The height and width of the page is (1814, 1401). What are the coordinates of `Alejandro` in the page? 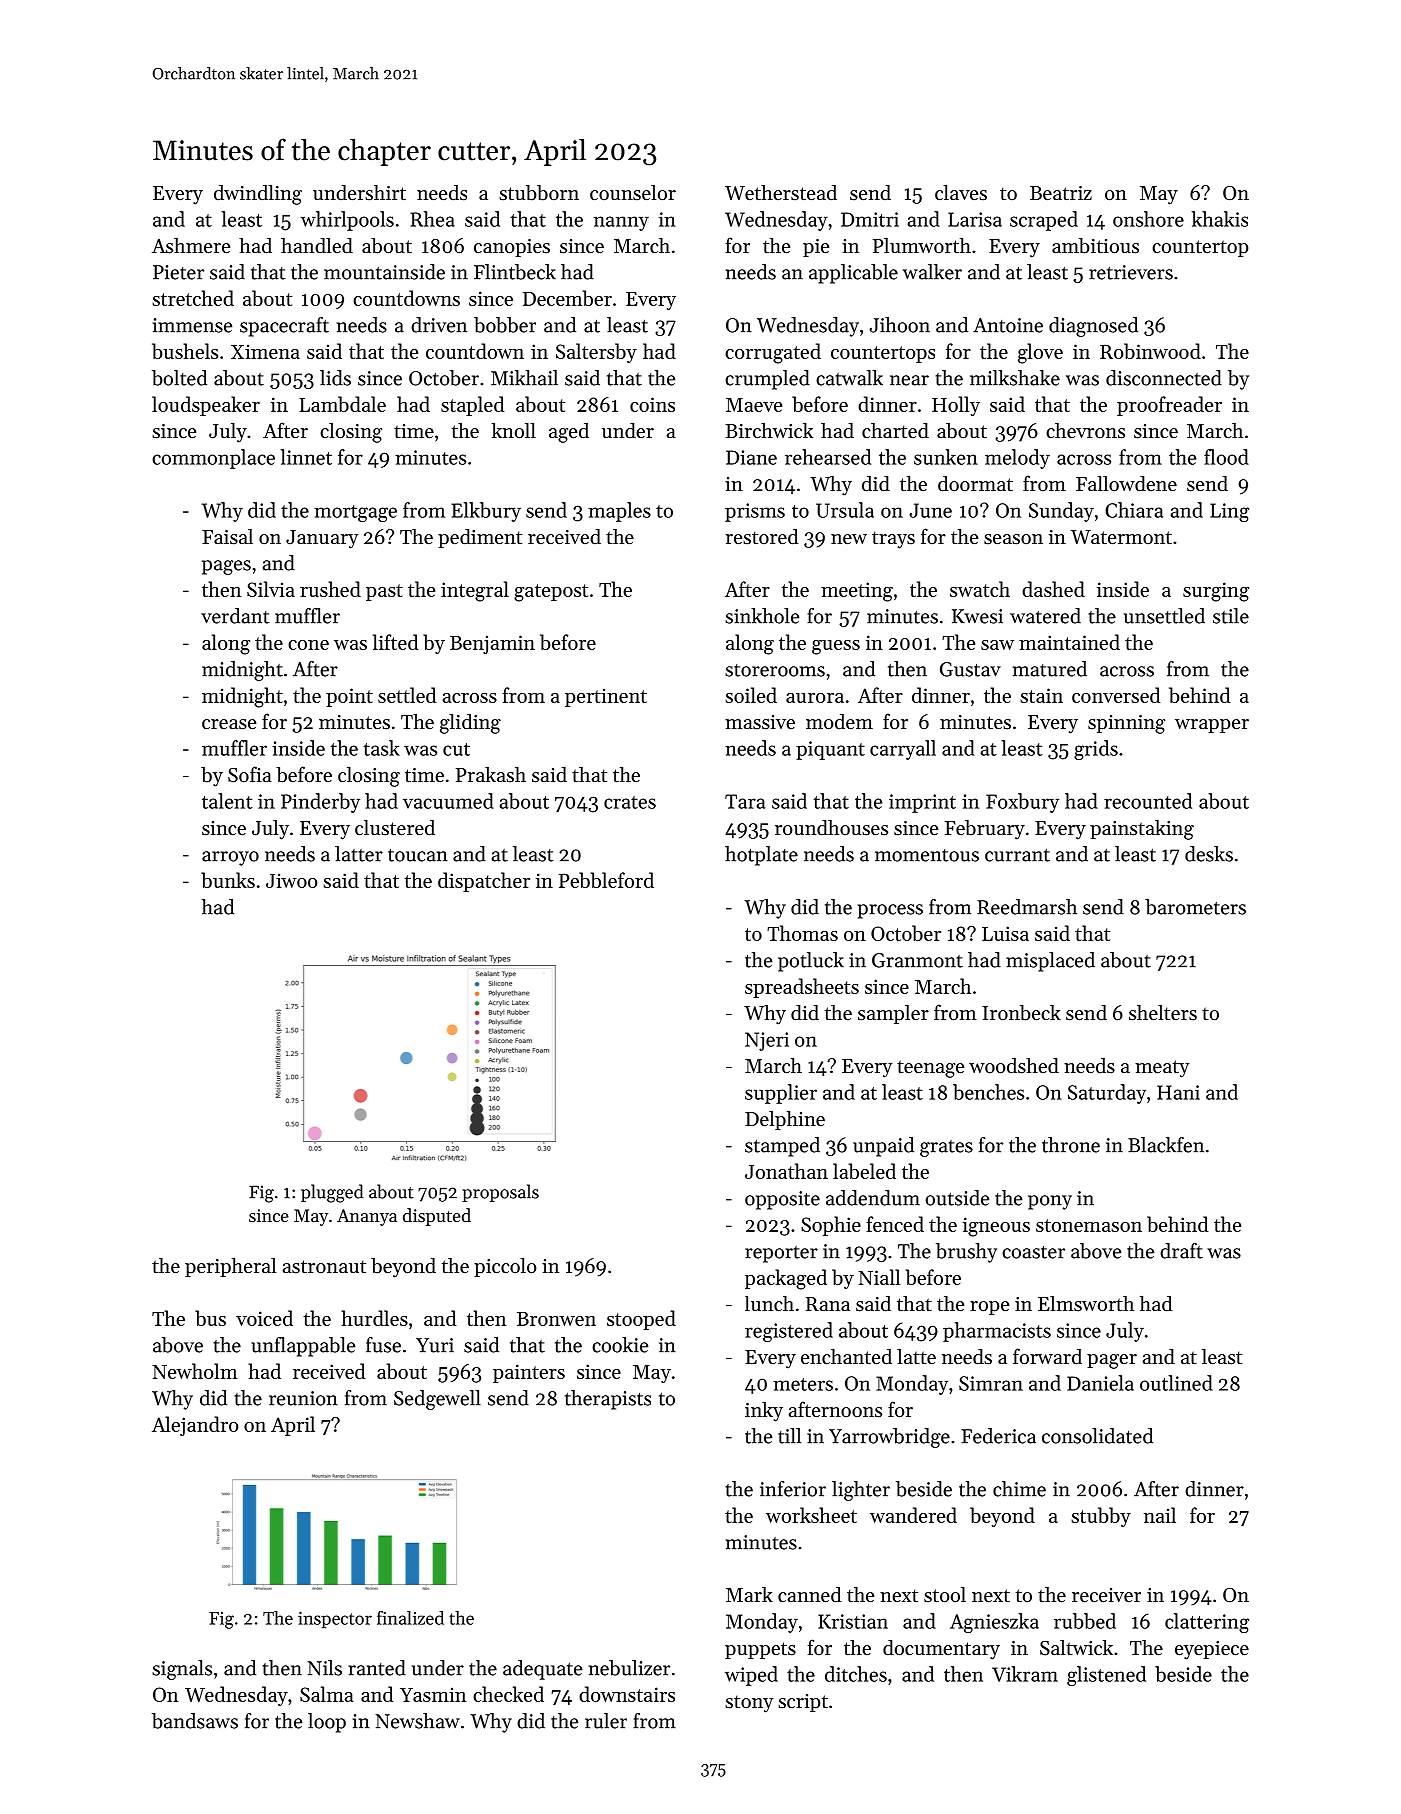 It's located at (195, 1426).
